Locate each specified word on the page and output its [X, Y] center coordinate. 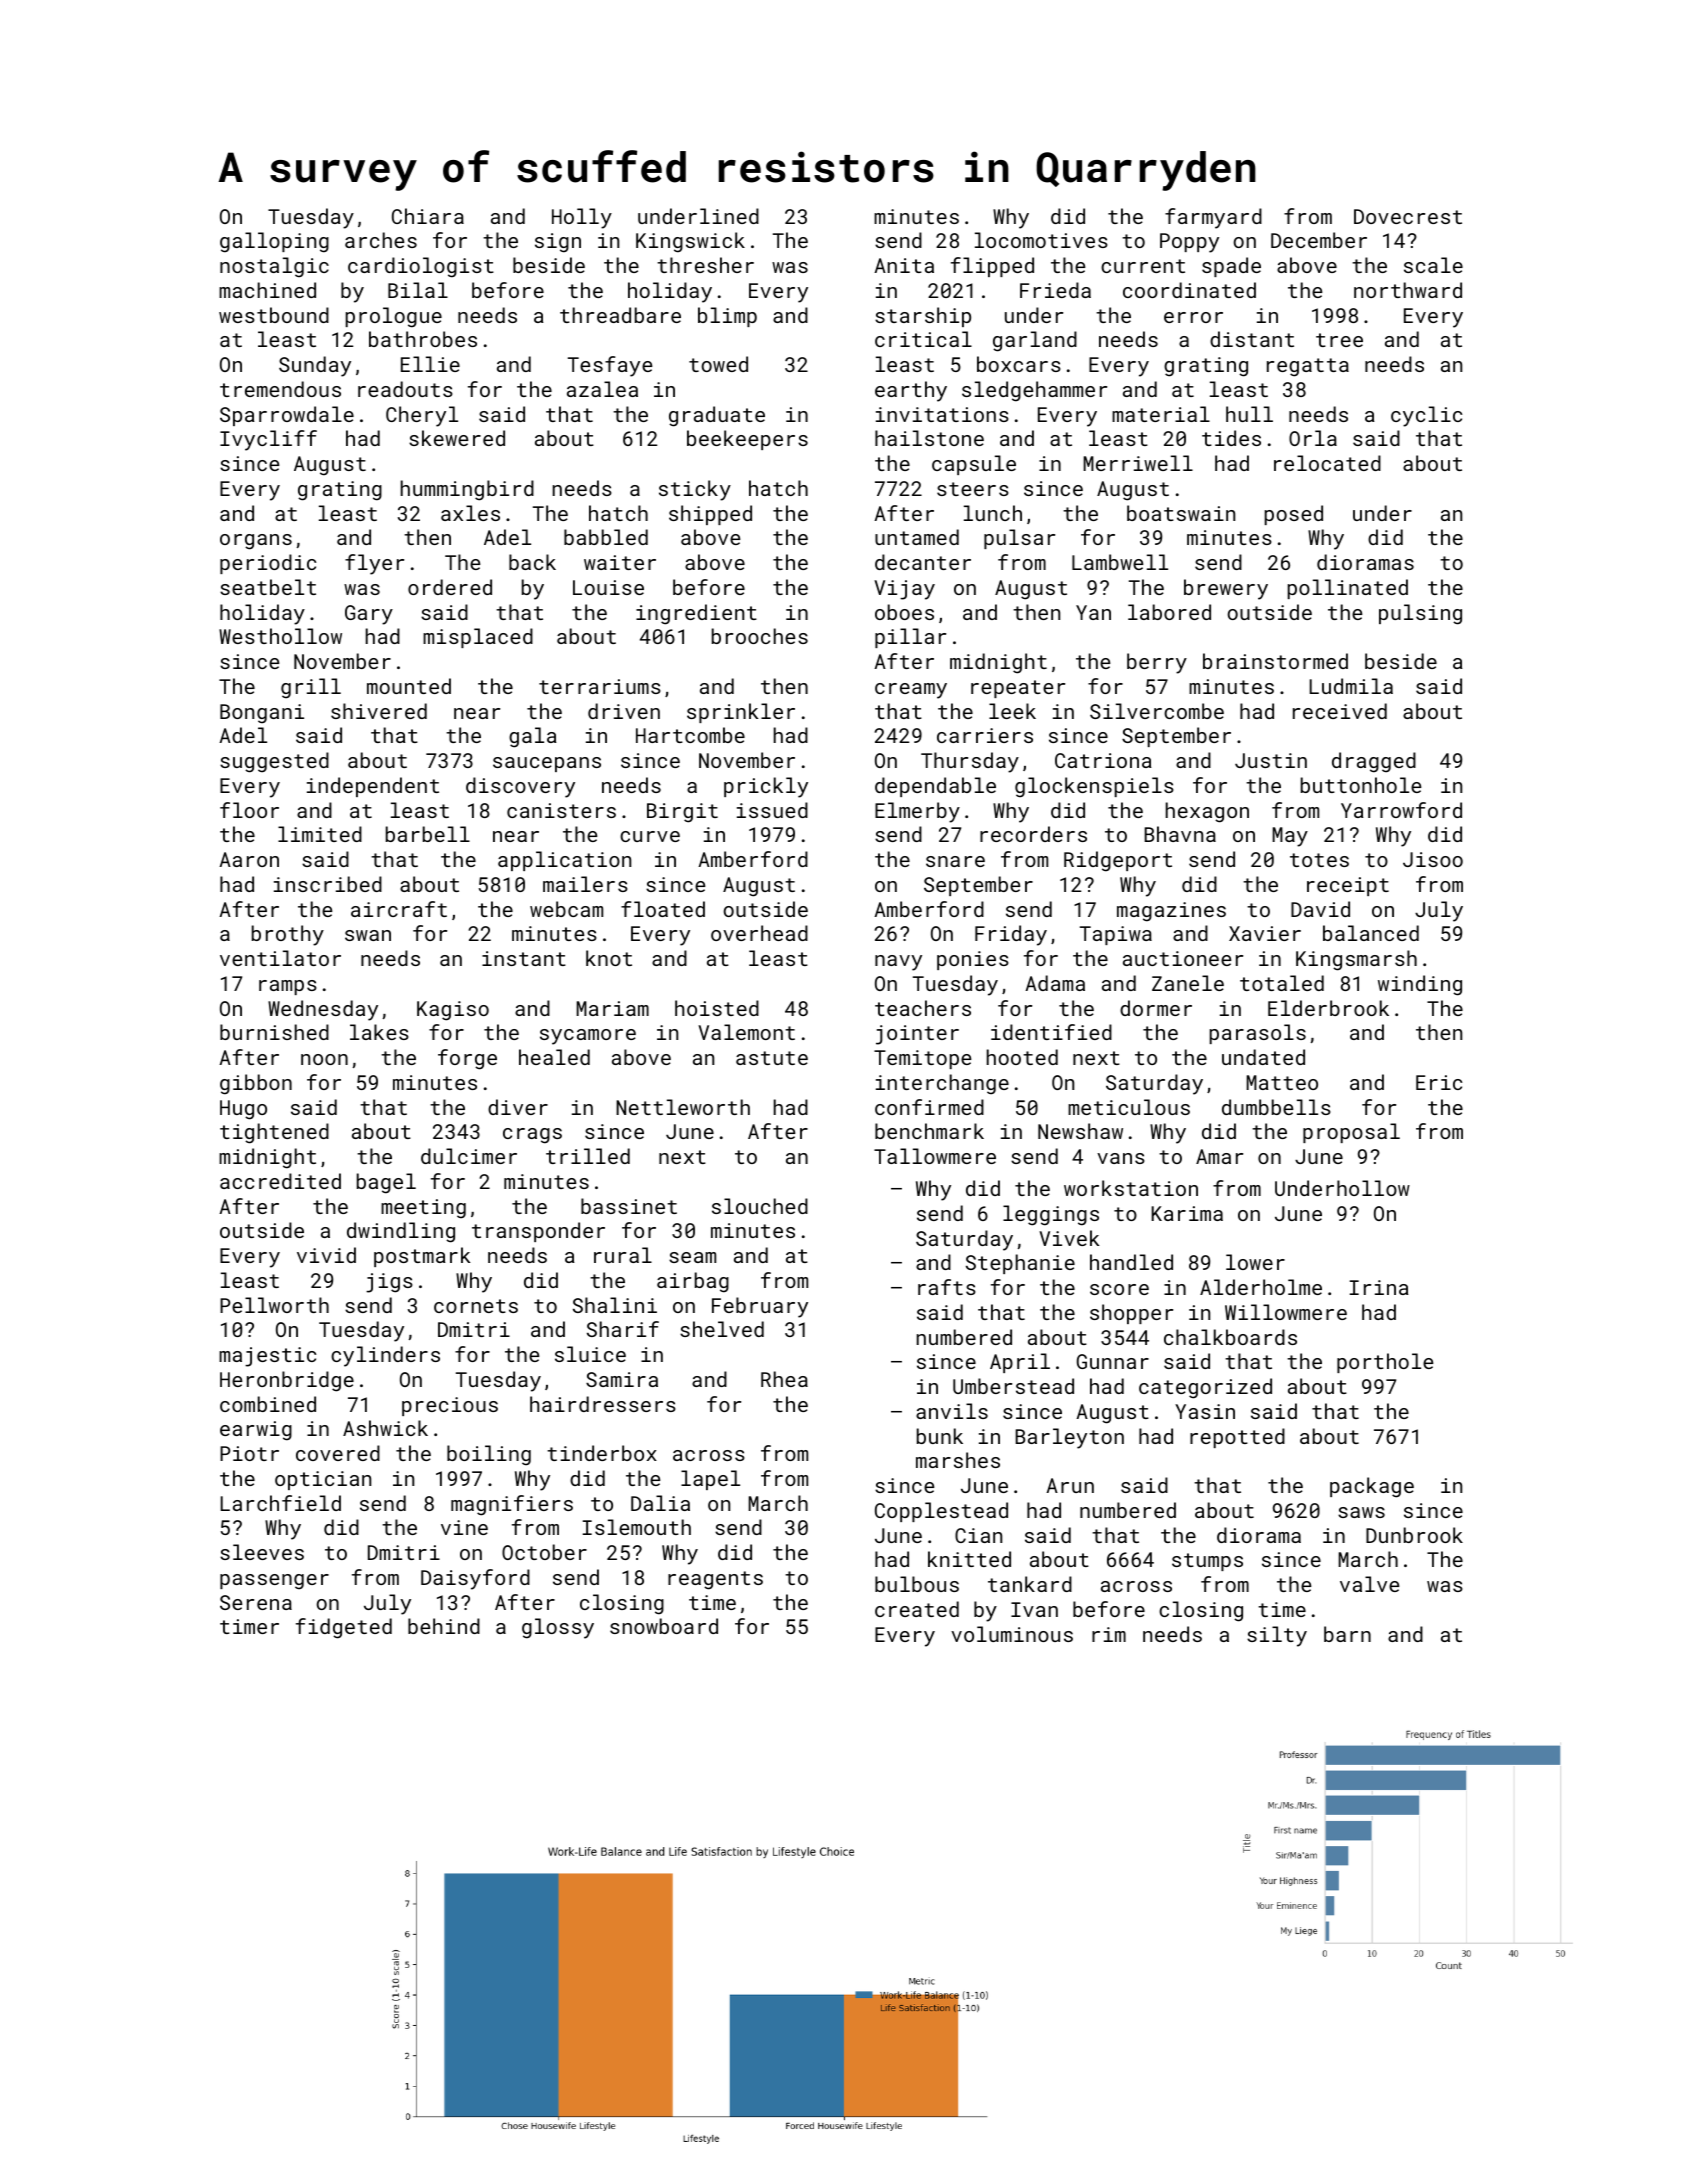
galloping [274, 242]
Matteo [1282, 1082]
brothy [288, 935]
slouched [760, 1206]
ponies [973, 960]
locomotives [1041, 240]
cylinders [385, 1356]
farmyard [1213, 218]
